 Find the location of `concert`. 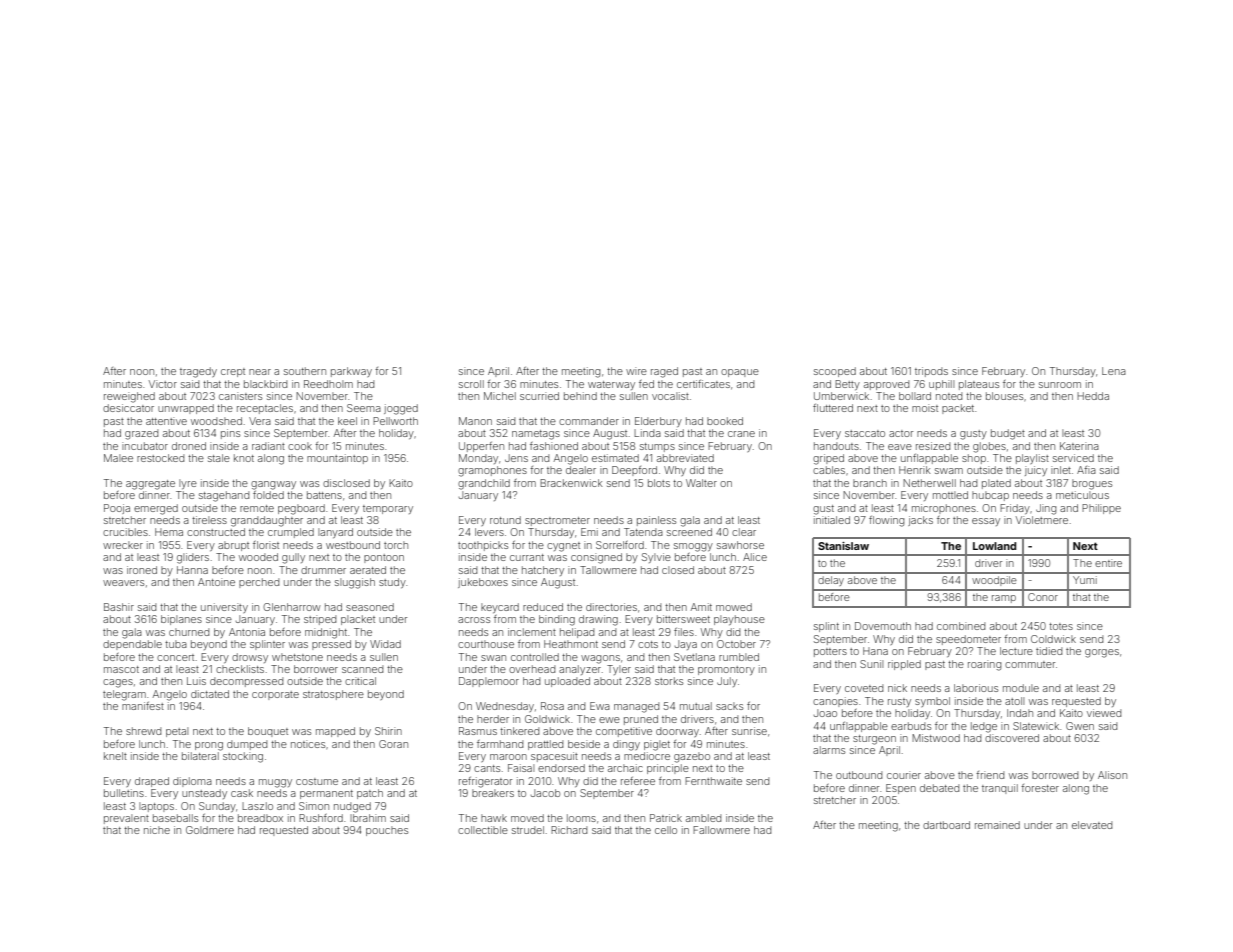

concert is located at coordinates (175, 657).
